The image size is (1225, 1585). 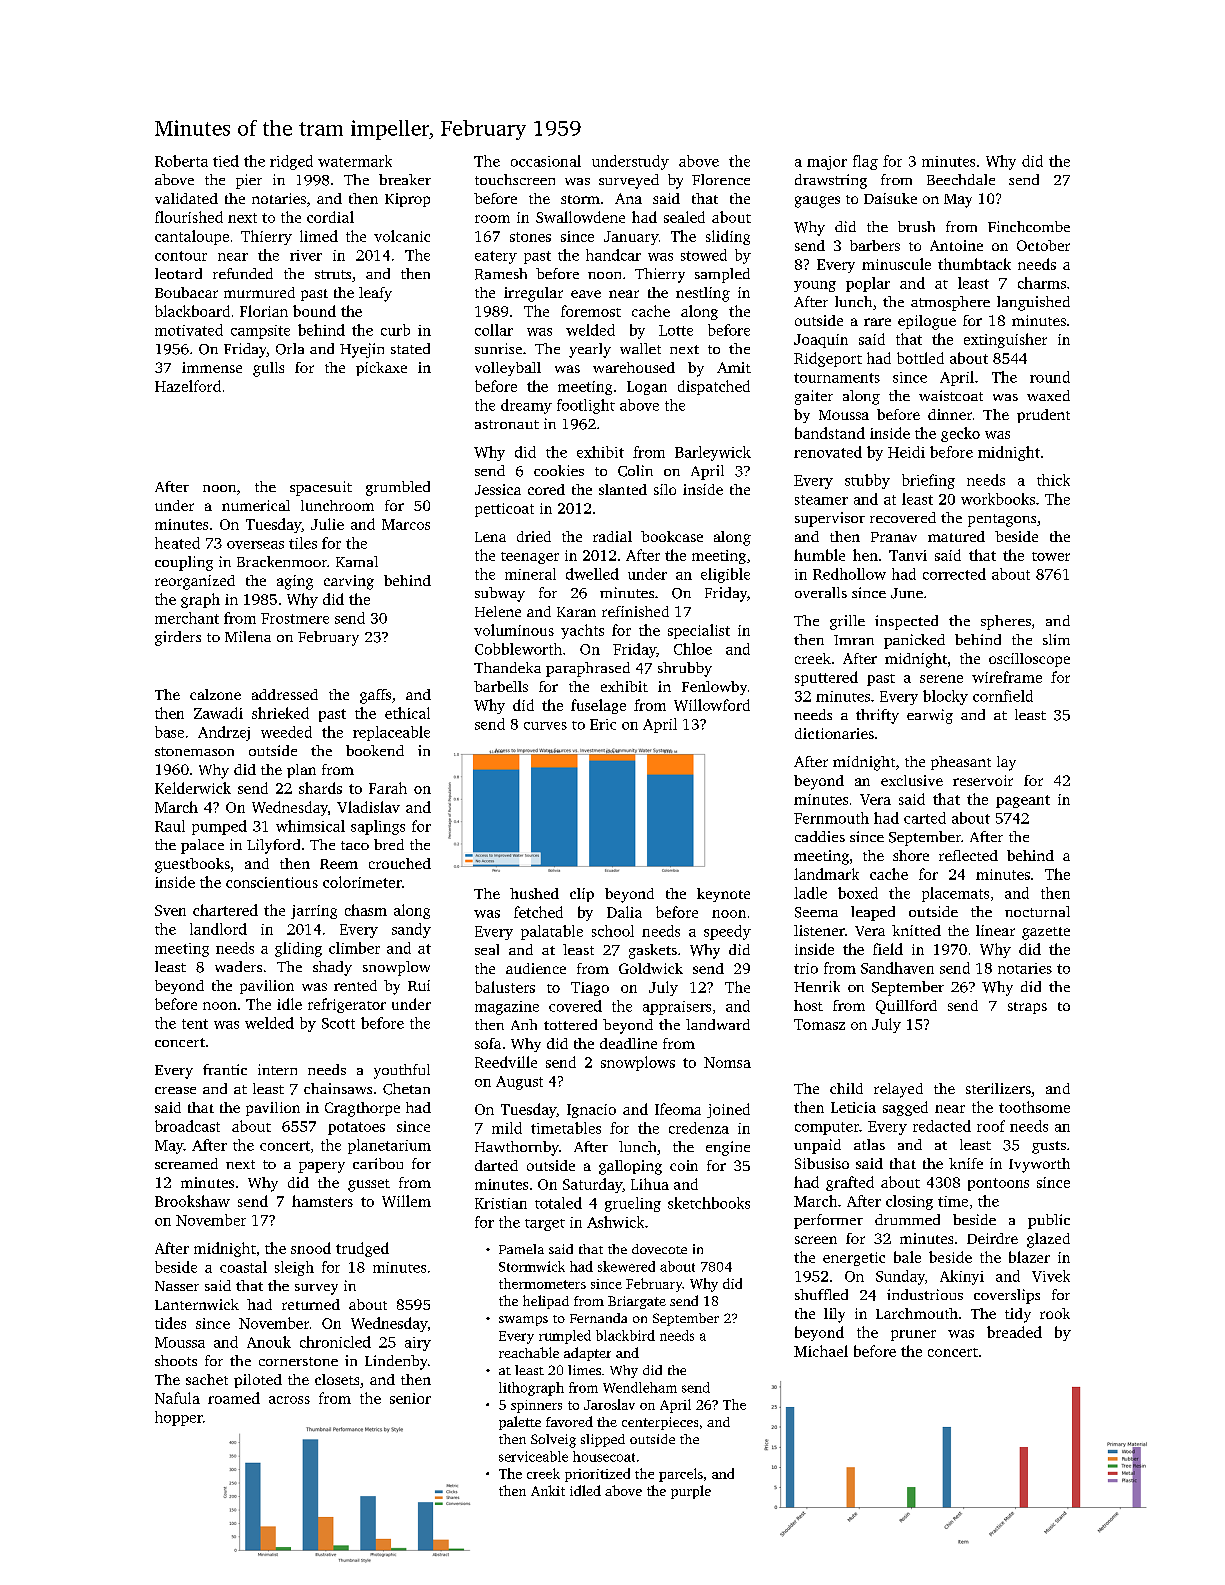 What do you see at coordinates (721, 179) in the screenshot?
I see `Florence` at bounding box center [721, 179].
